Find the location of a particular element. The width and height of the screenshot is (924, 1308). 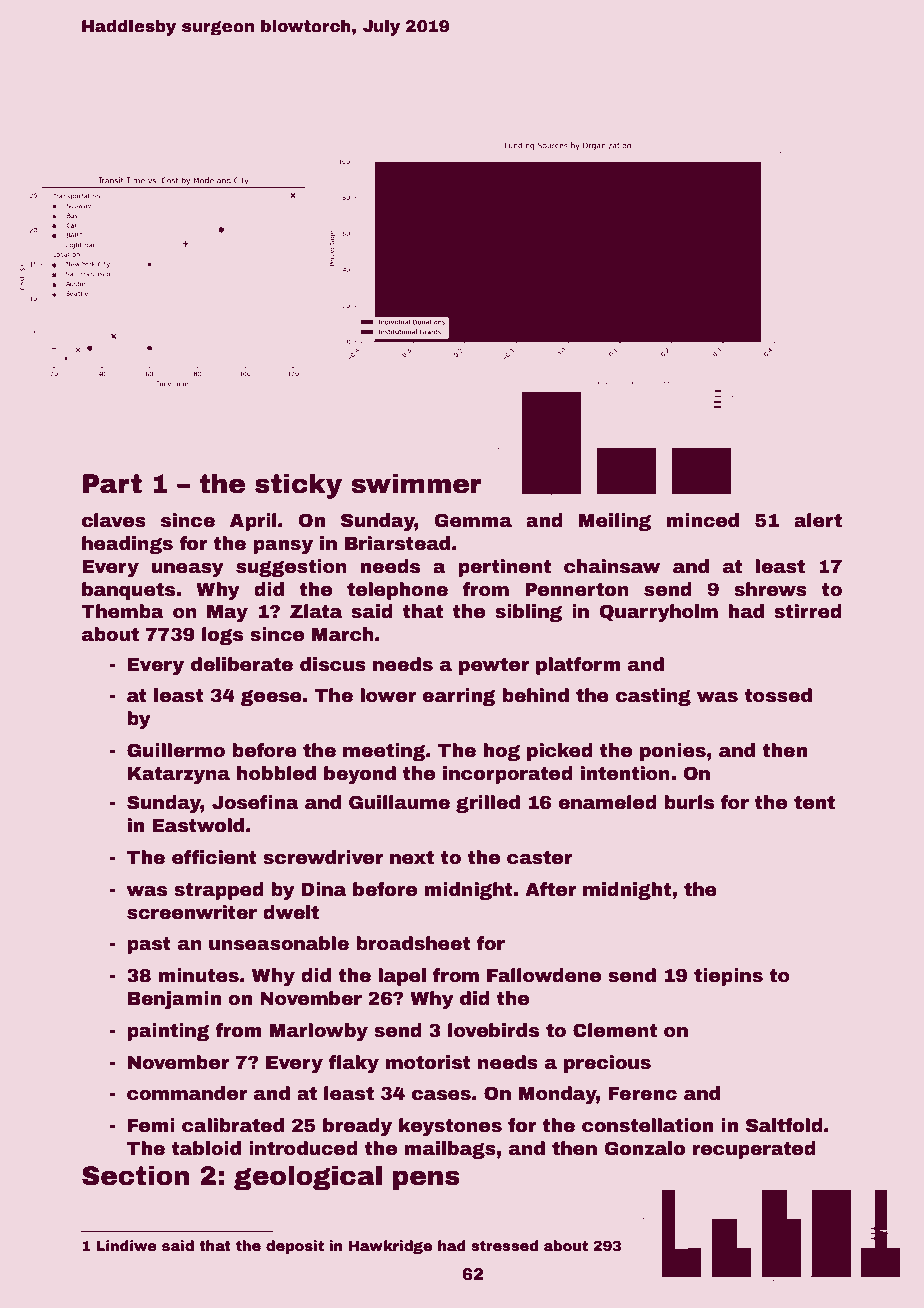

claves is located at coordinates (114, 520).
